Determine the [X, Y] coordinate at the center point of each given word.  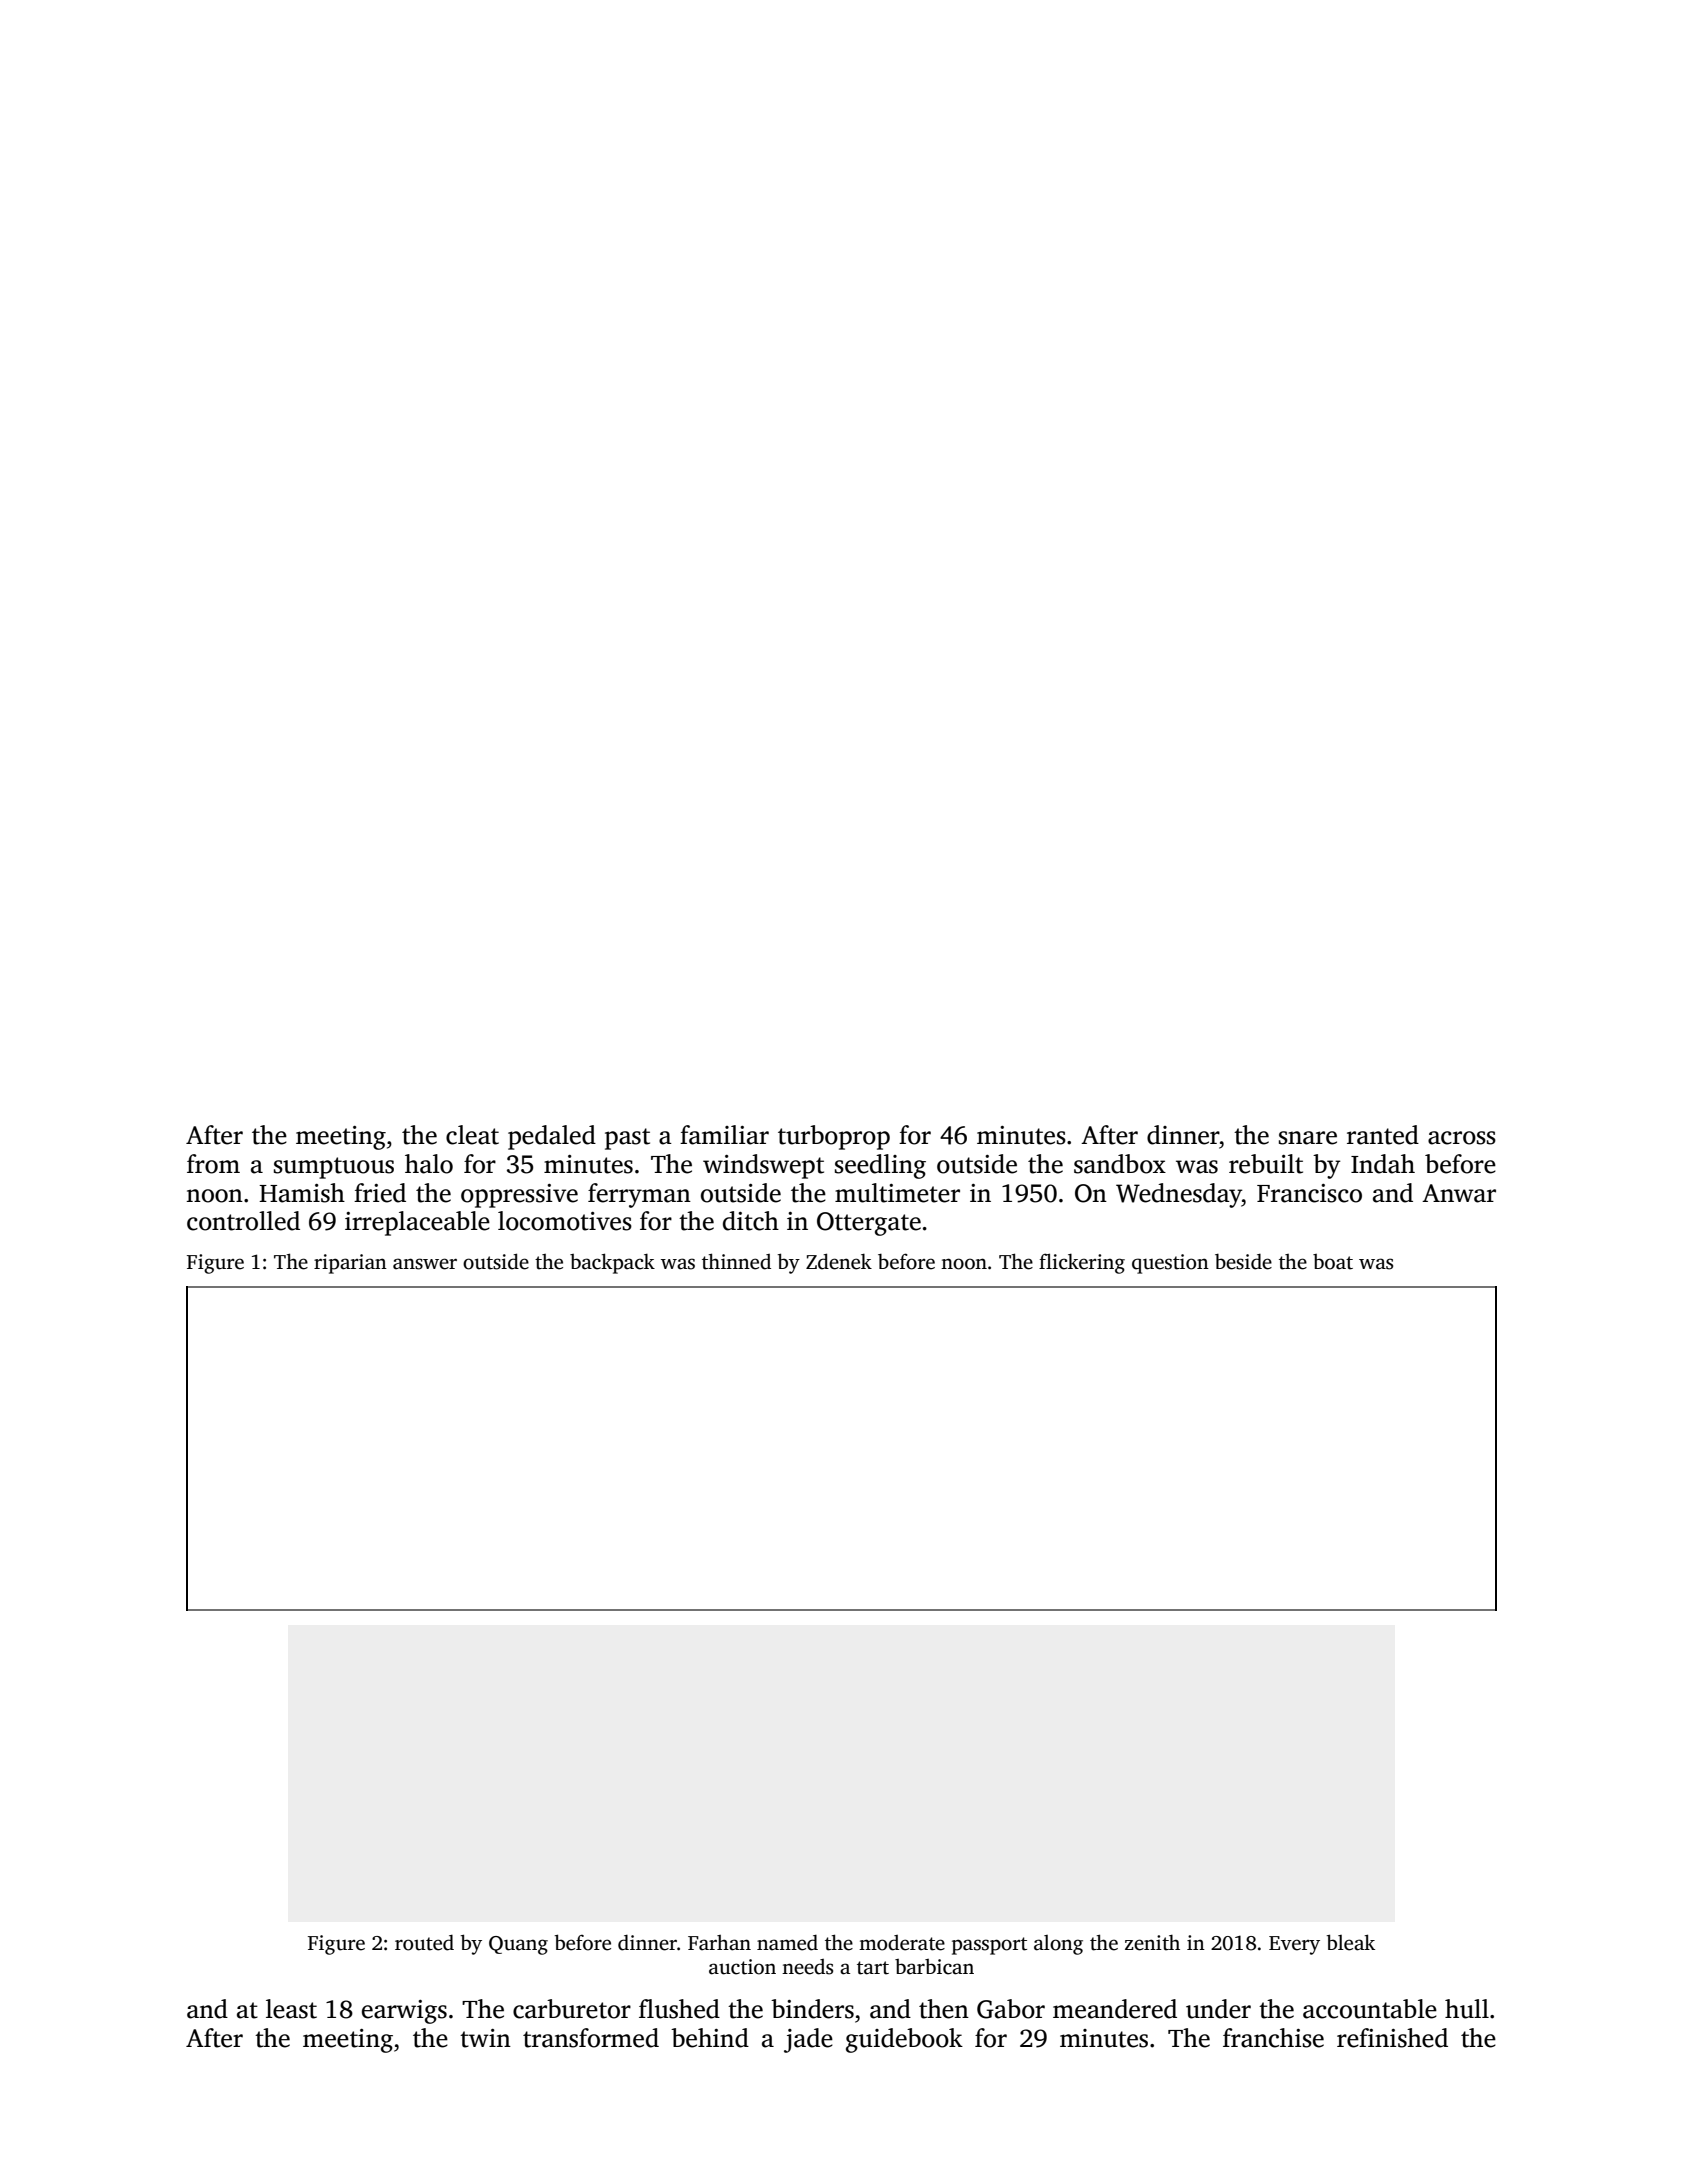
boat [1333, 1262]
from [213, 1164]
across [1462, 1138]
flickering [1082, 1263]
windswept [763, 1166]
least [291, 2009]
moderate [902, 1943]
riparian [350, 1264]
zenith [1152, 1943]
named [787, 1943]
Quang [518, 1945]
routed [424, 1943]
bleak [1351, 1942]
